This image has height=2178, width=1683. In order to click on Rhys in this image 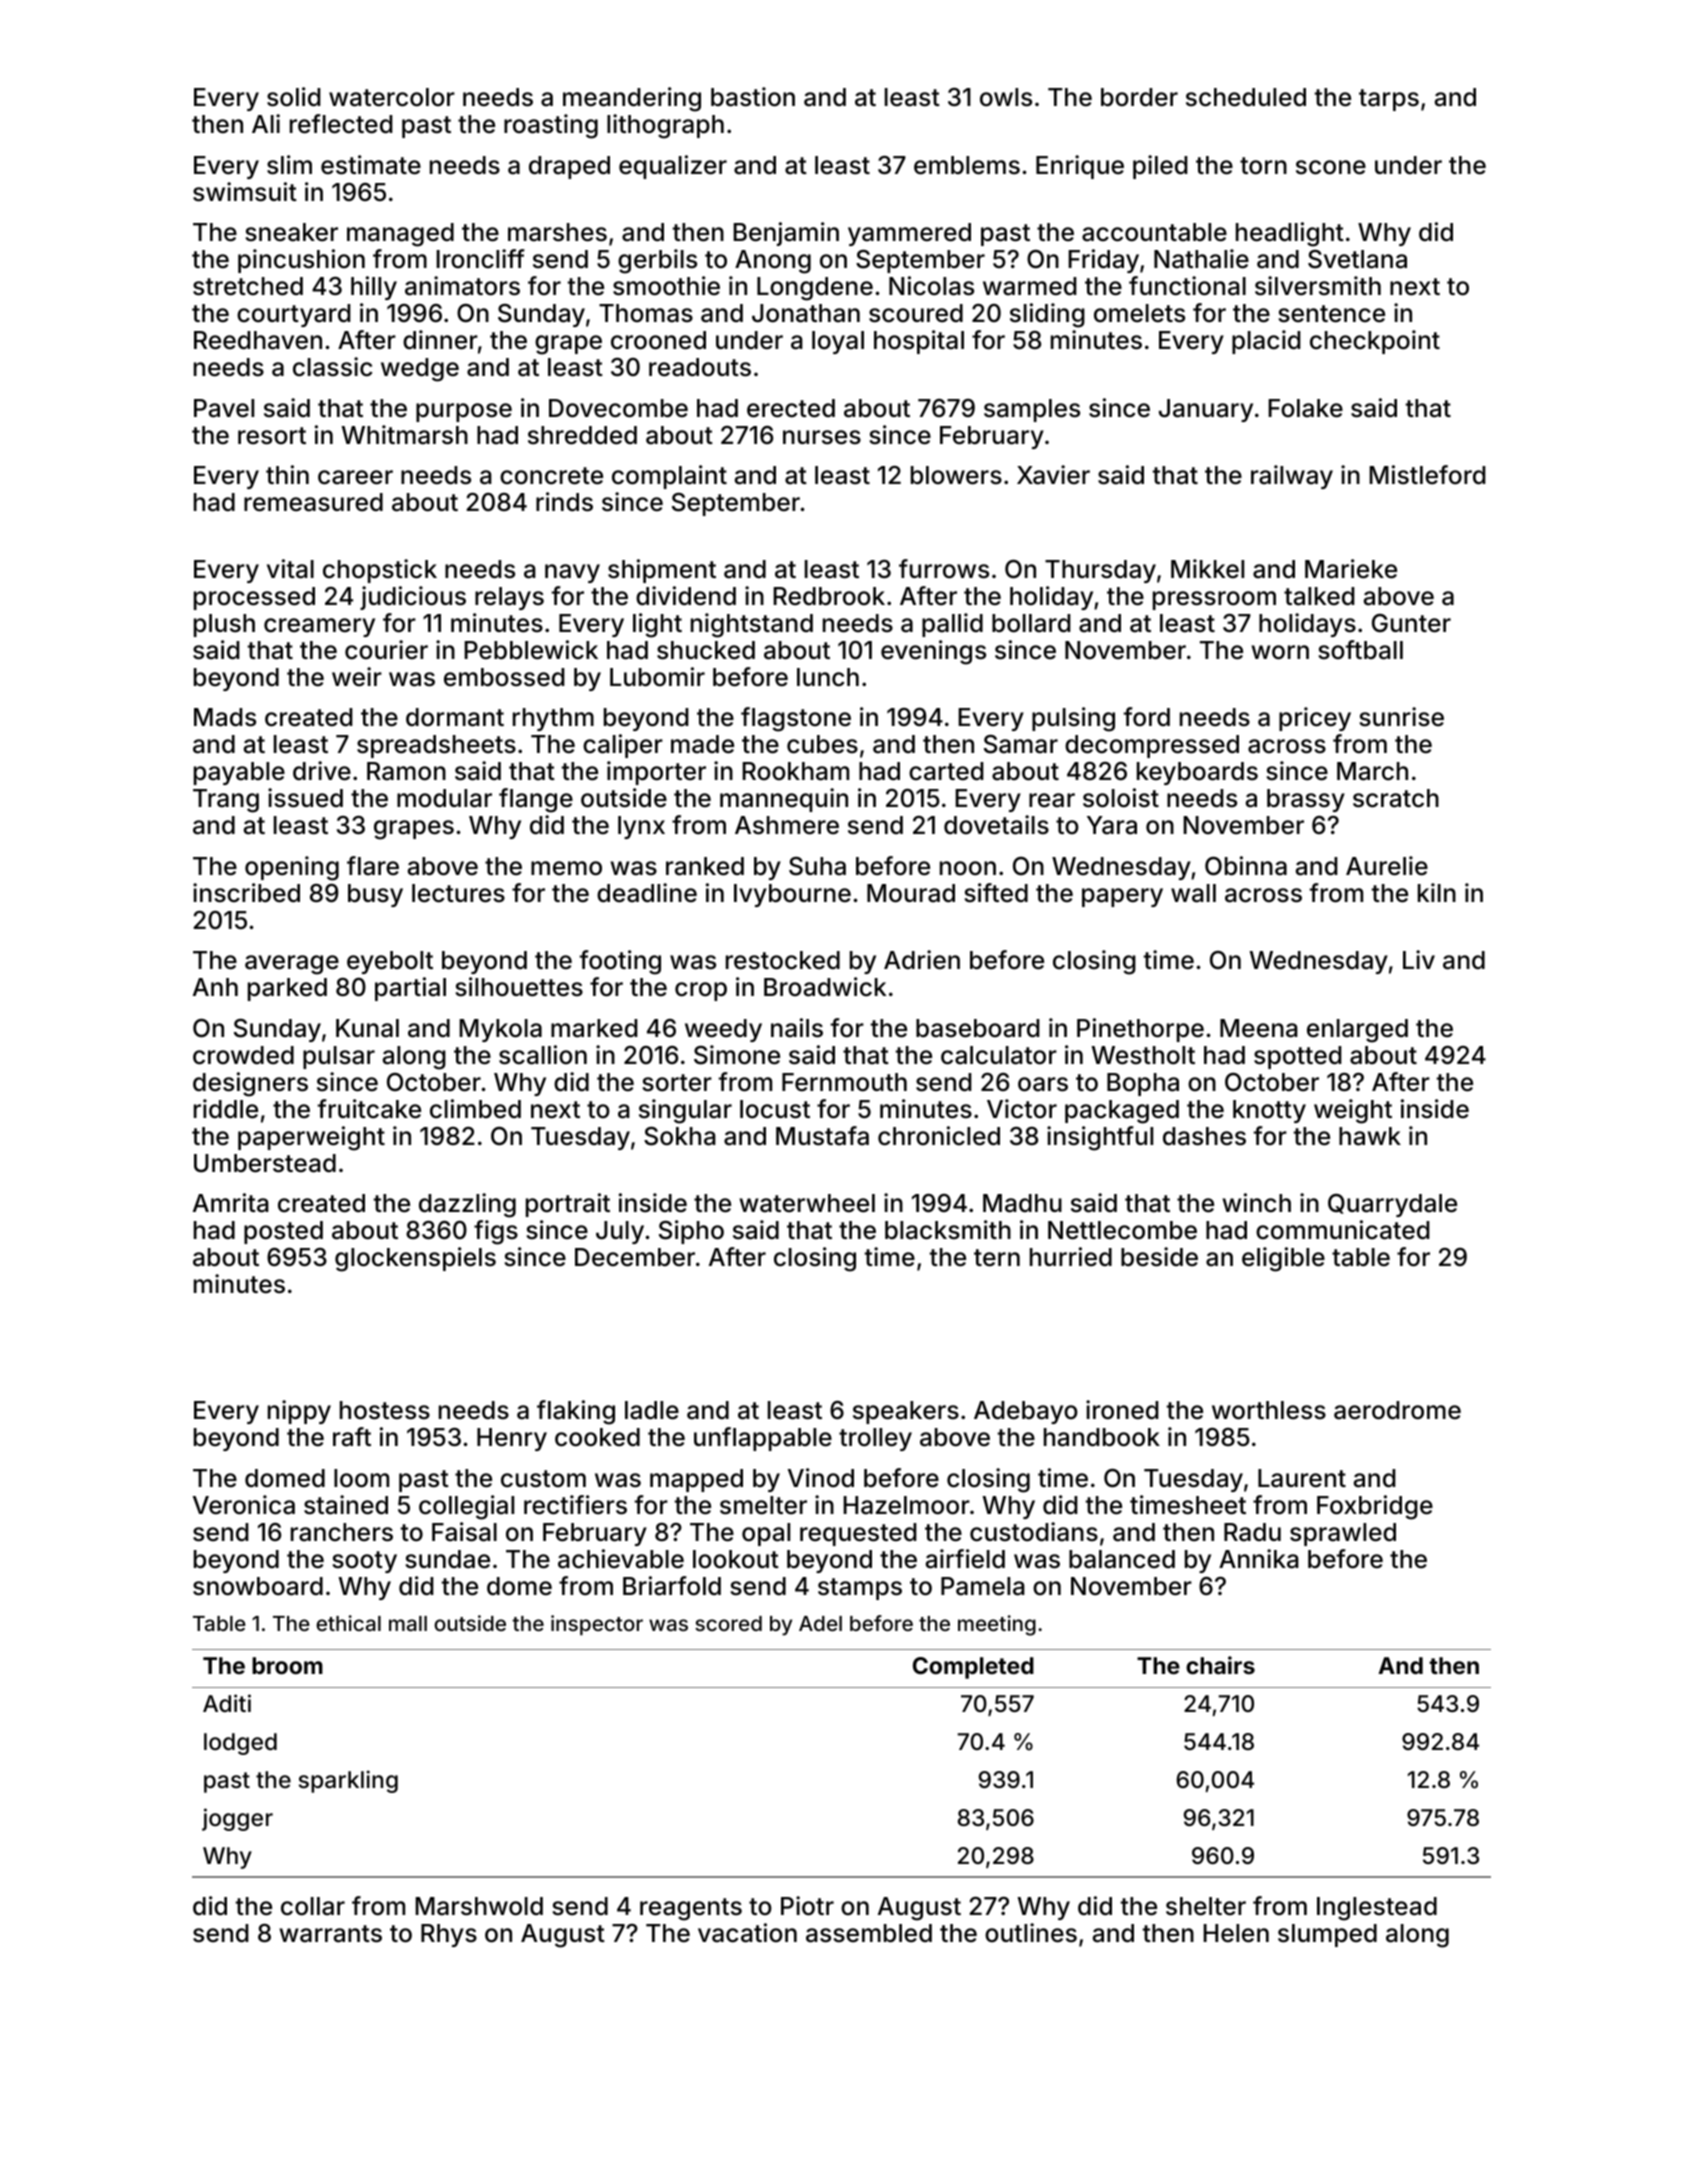, I will do `click(449, 1935)`.
